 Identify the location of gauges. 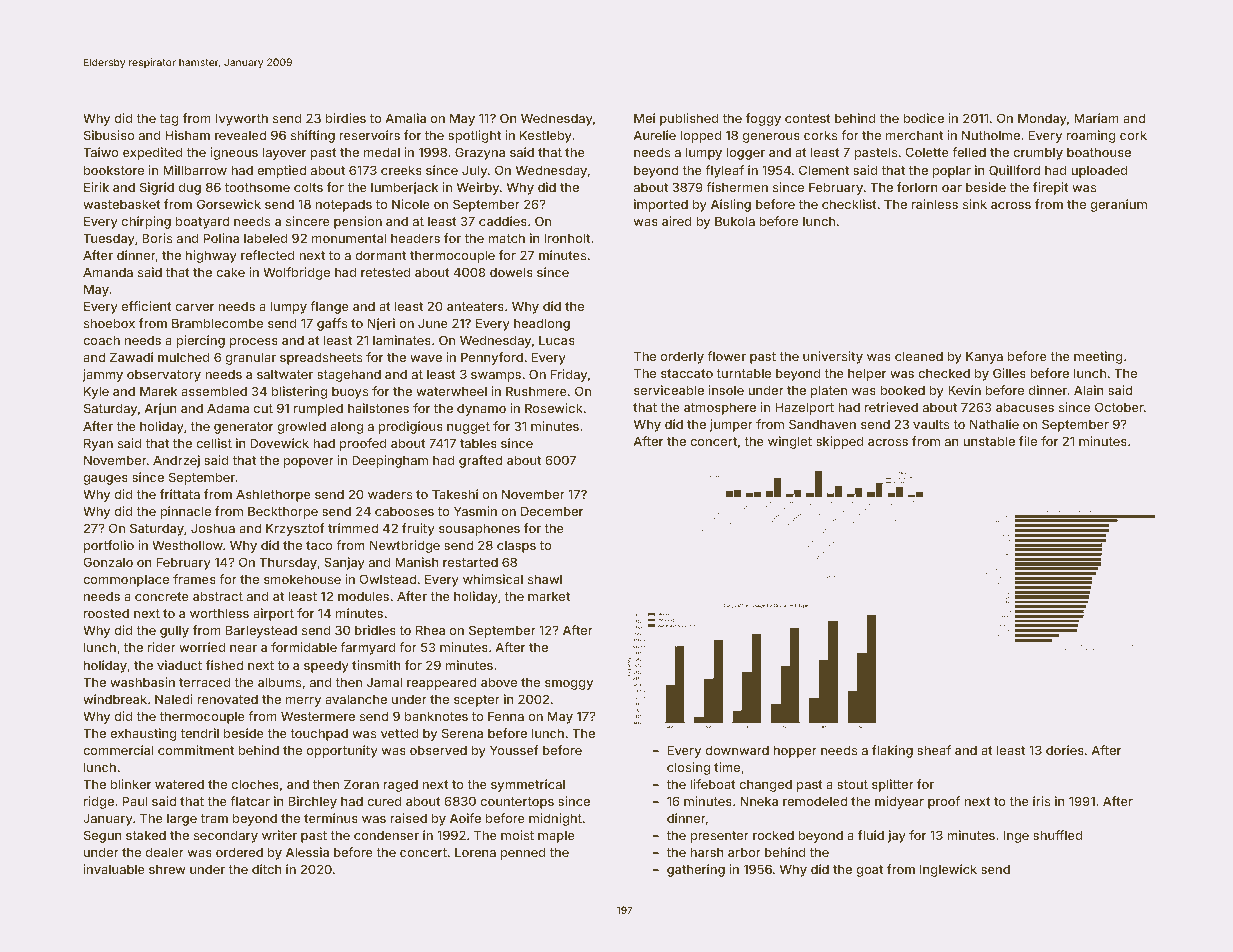
(105, 480).
